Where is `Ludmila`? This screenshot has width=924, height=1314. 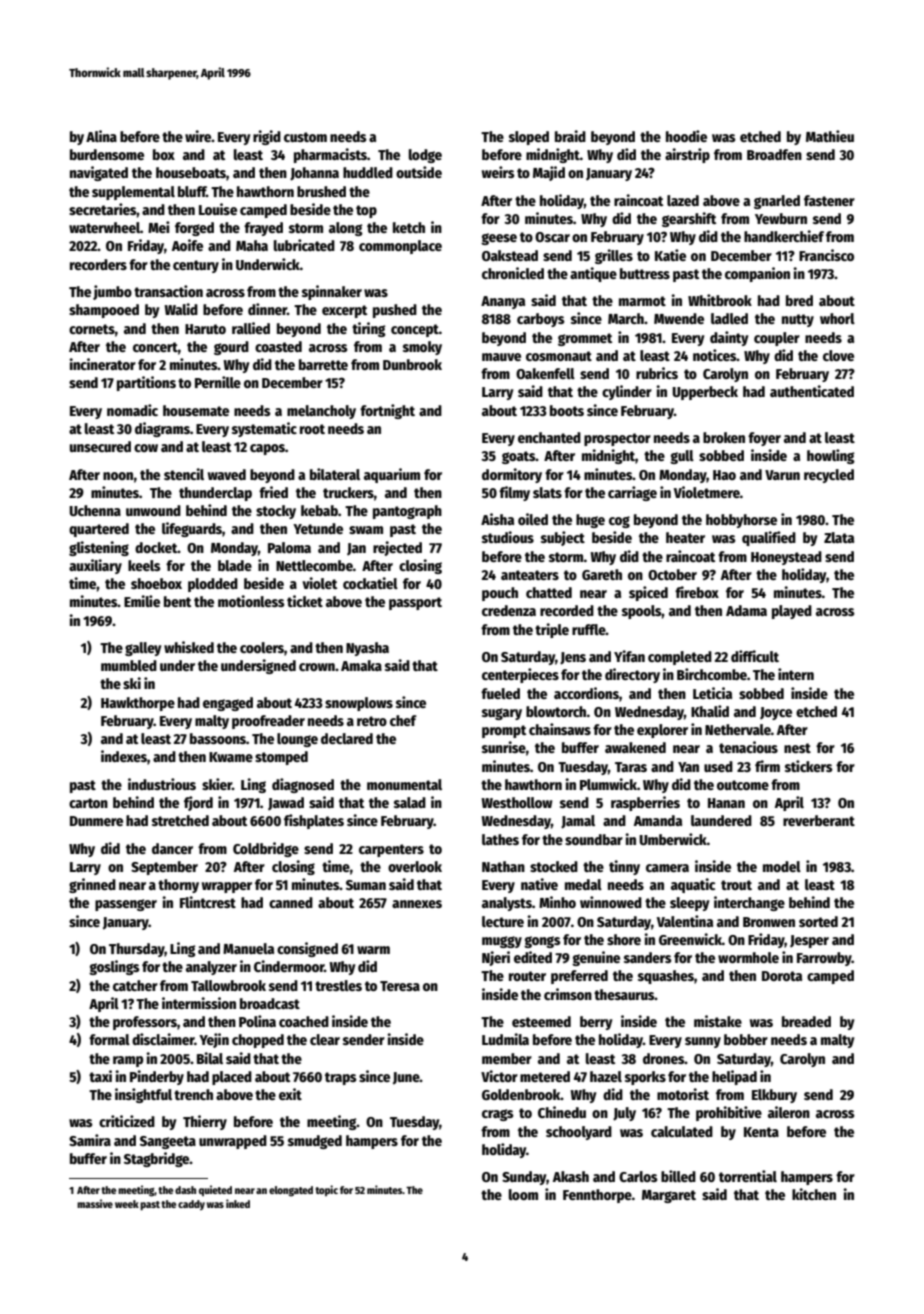 Ludmila is located at coordinates (505, 1039).
